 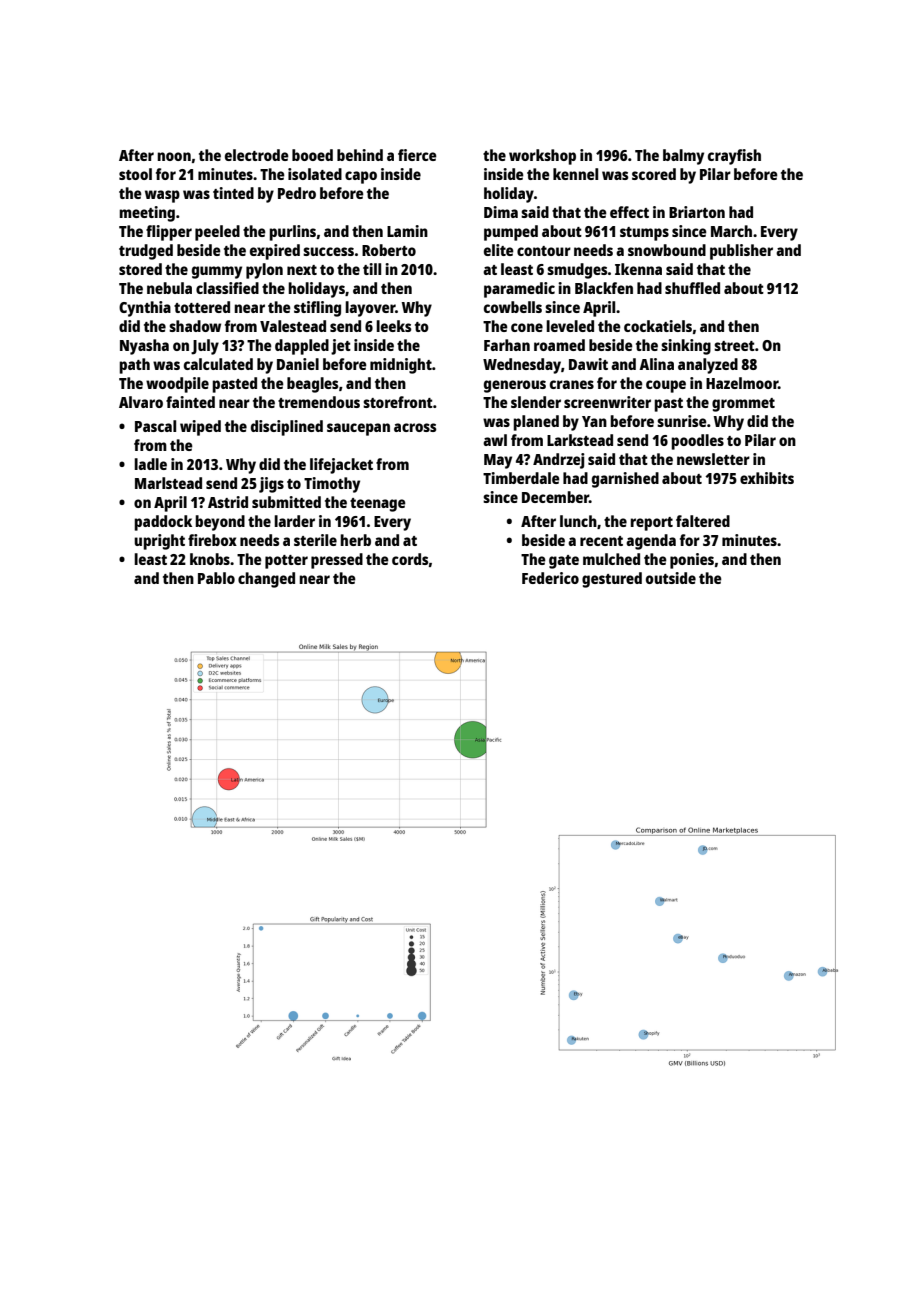 I want to click on dappled, so click(x=302, y=347).
